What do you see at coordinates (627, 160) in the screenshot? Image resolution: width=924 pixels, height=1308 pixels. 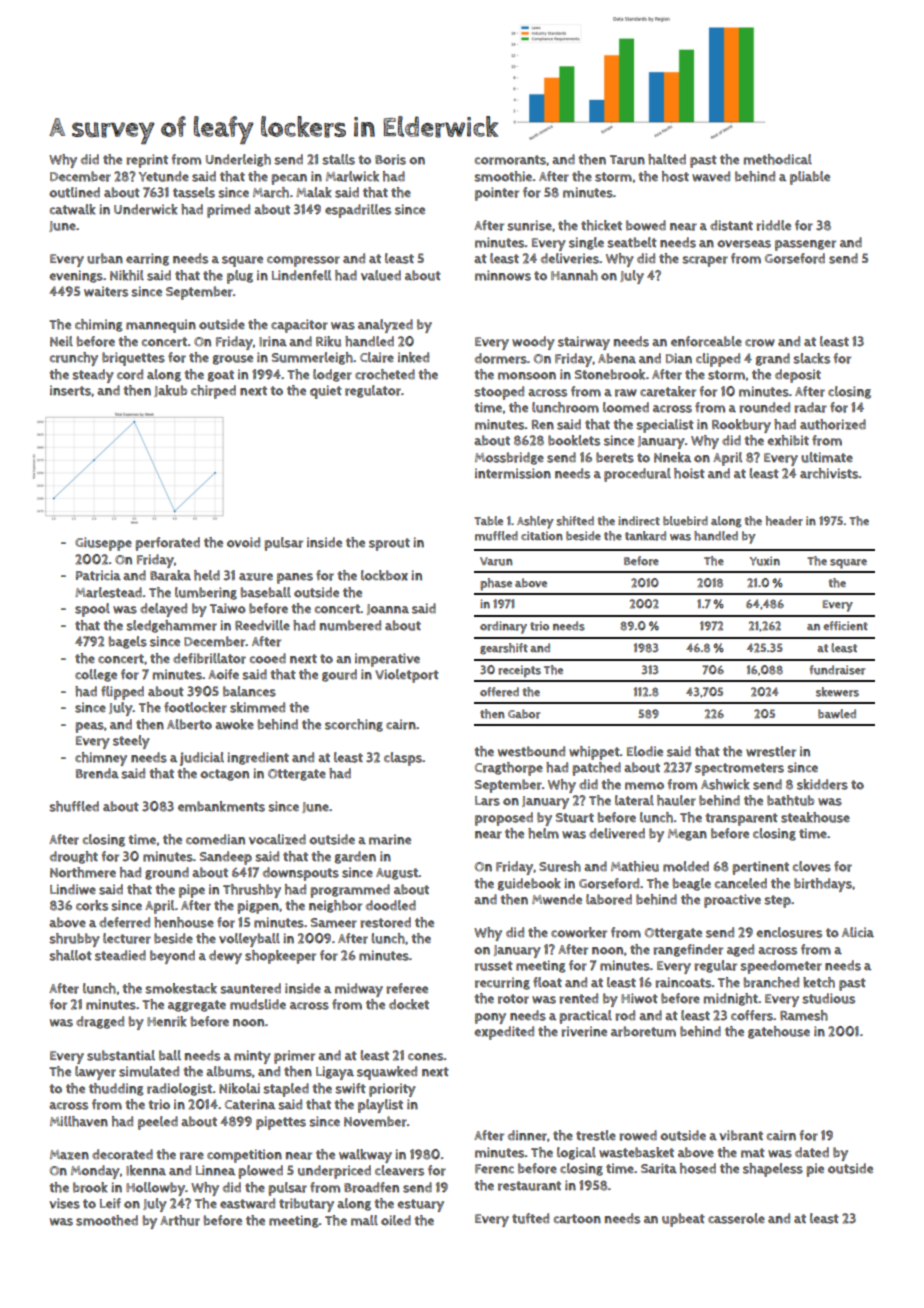 I see `Tarun` at bounding box center [627, 160].
